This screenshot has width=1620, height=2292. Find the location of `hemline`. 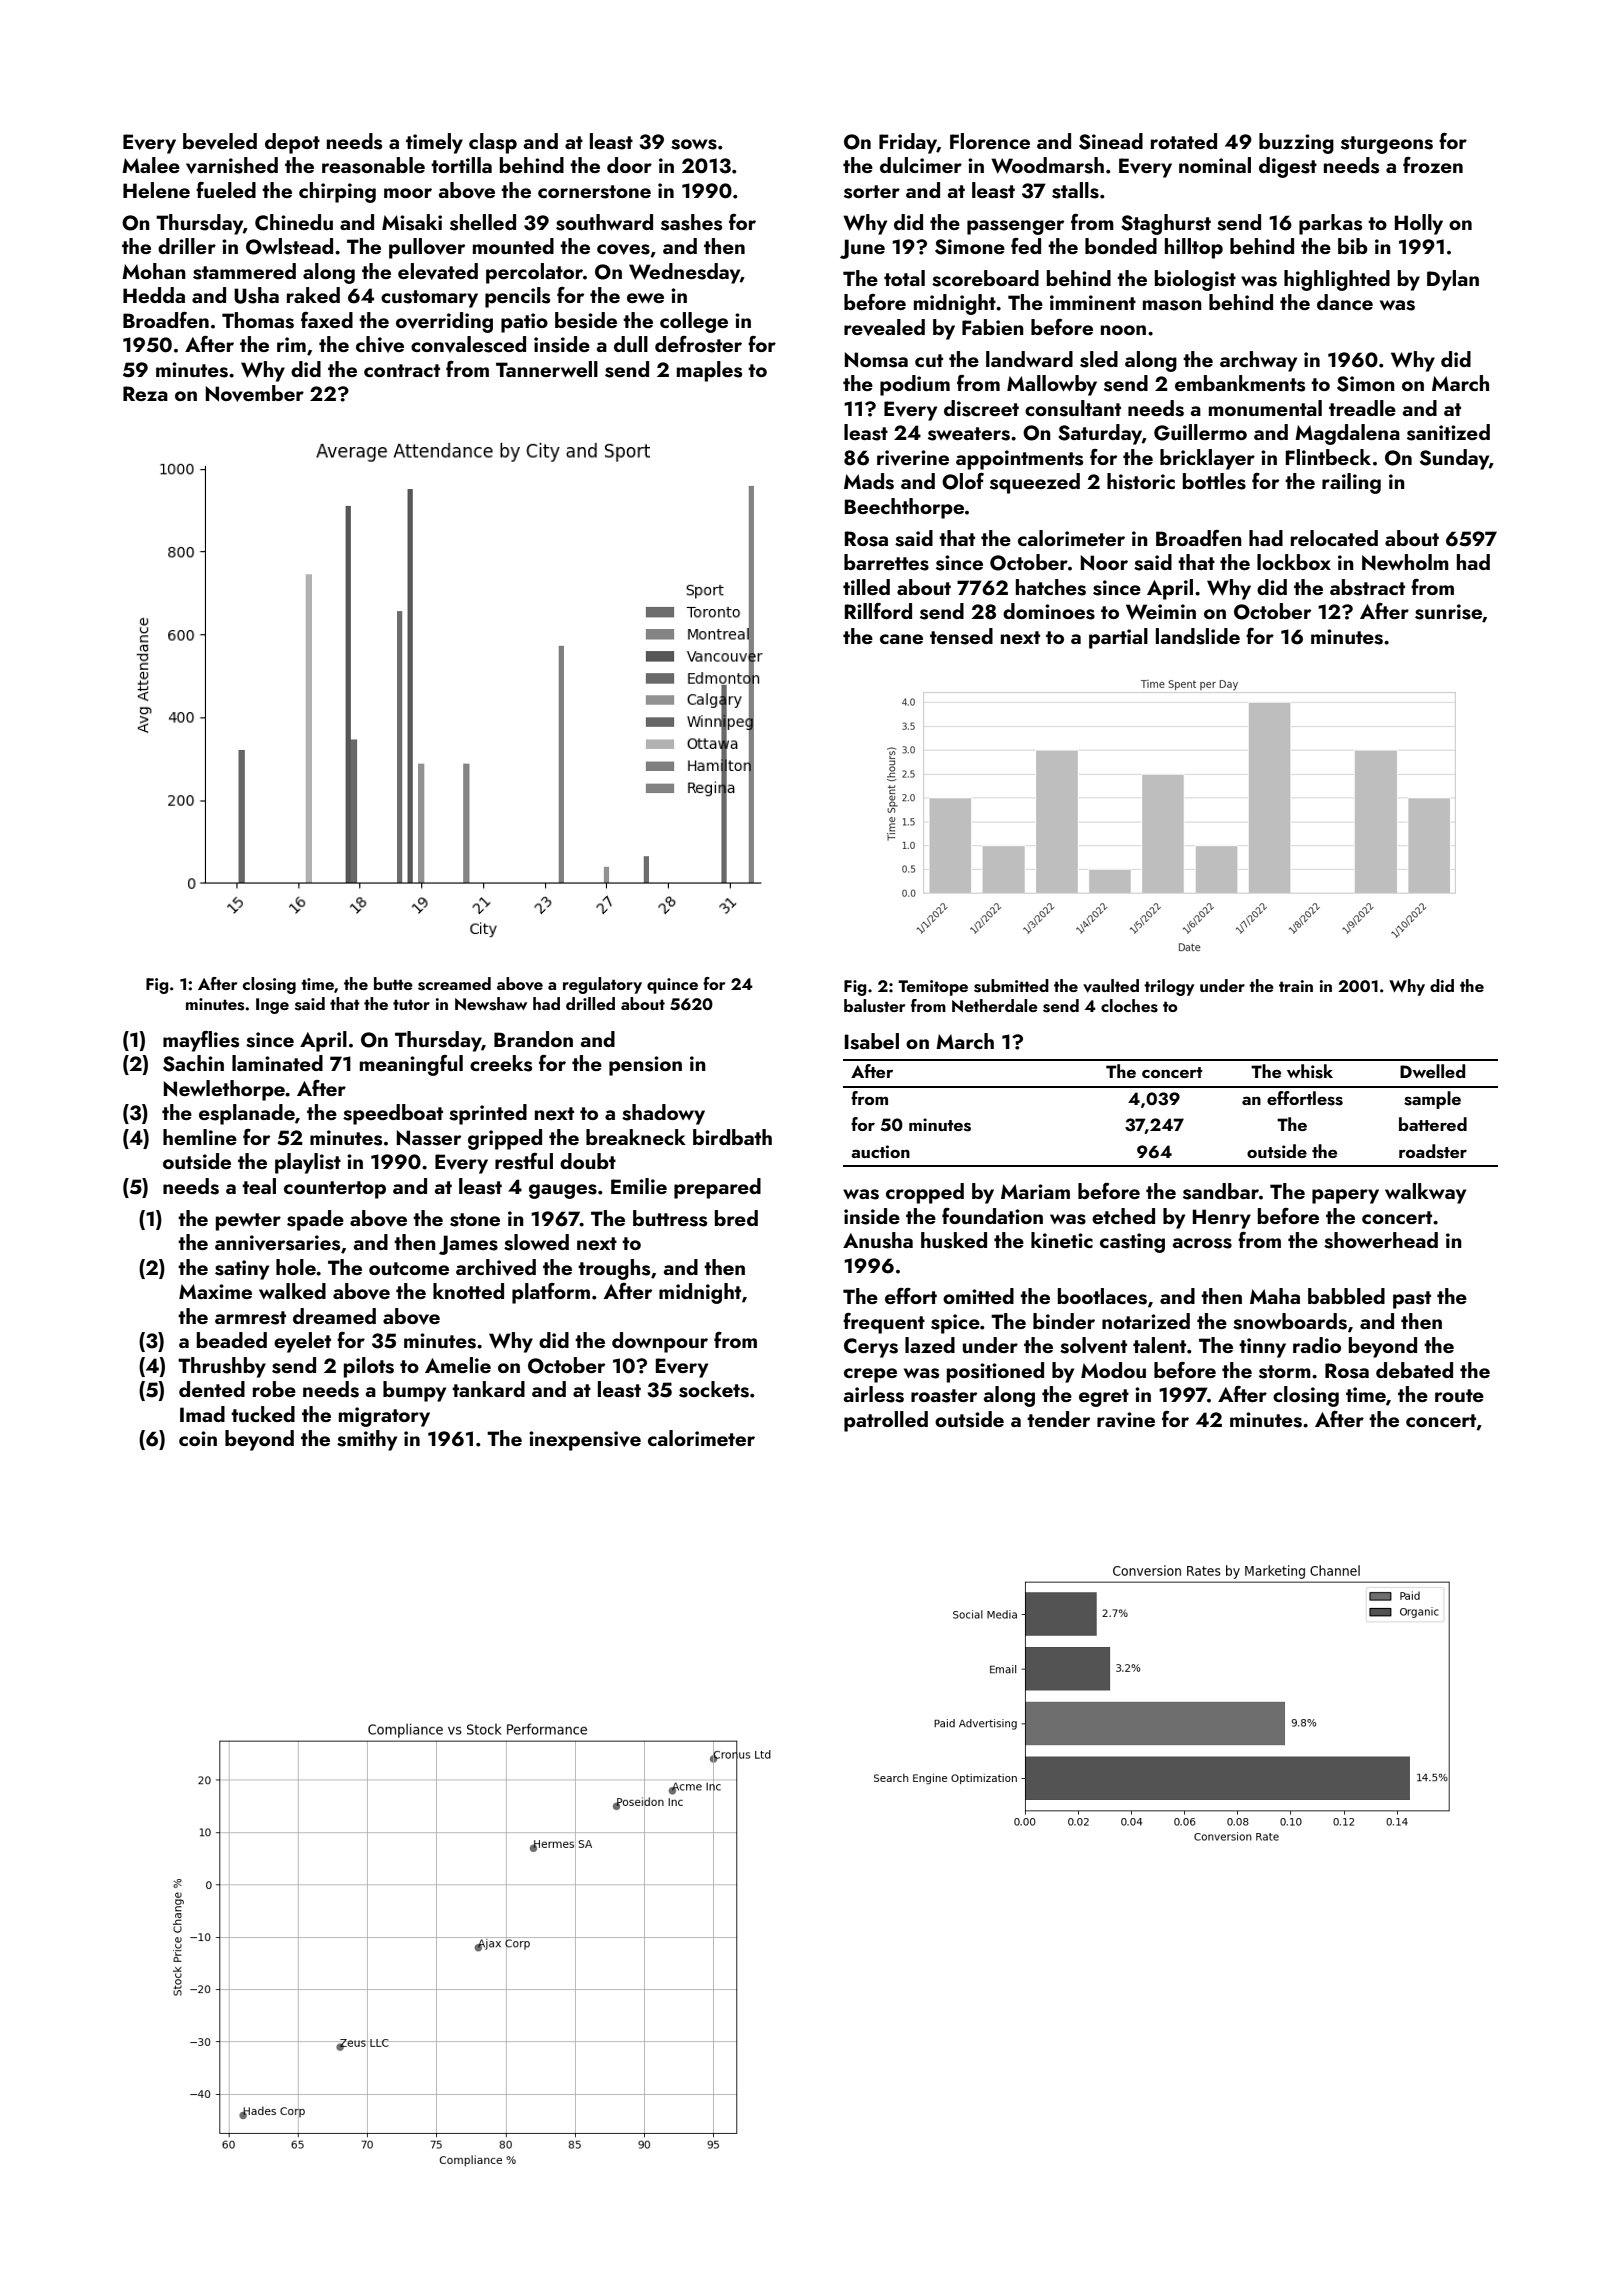

hemline is located at coordinates (200, 1137).
